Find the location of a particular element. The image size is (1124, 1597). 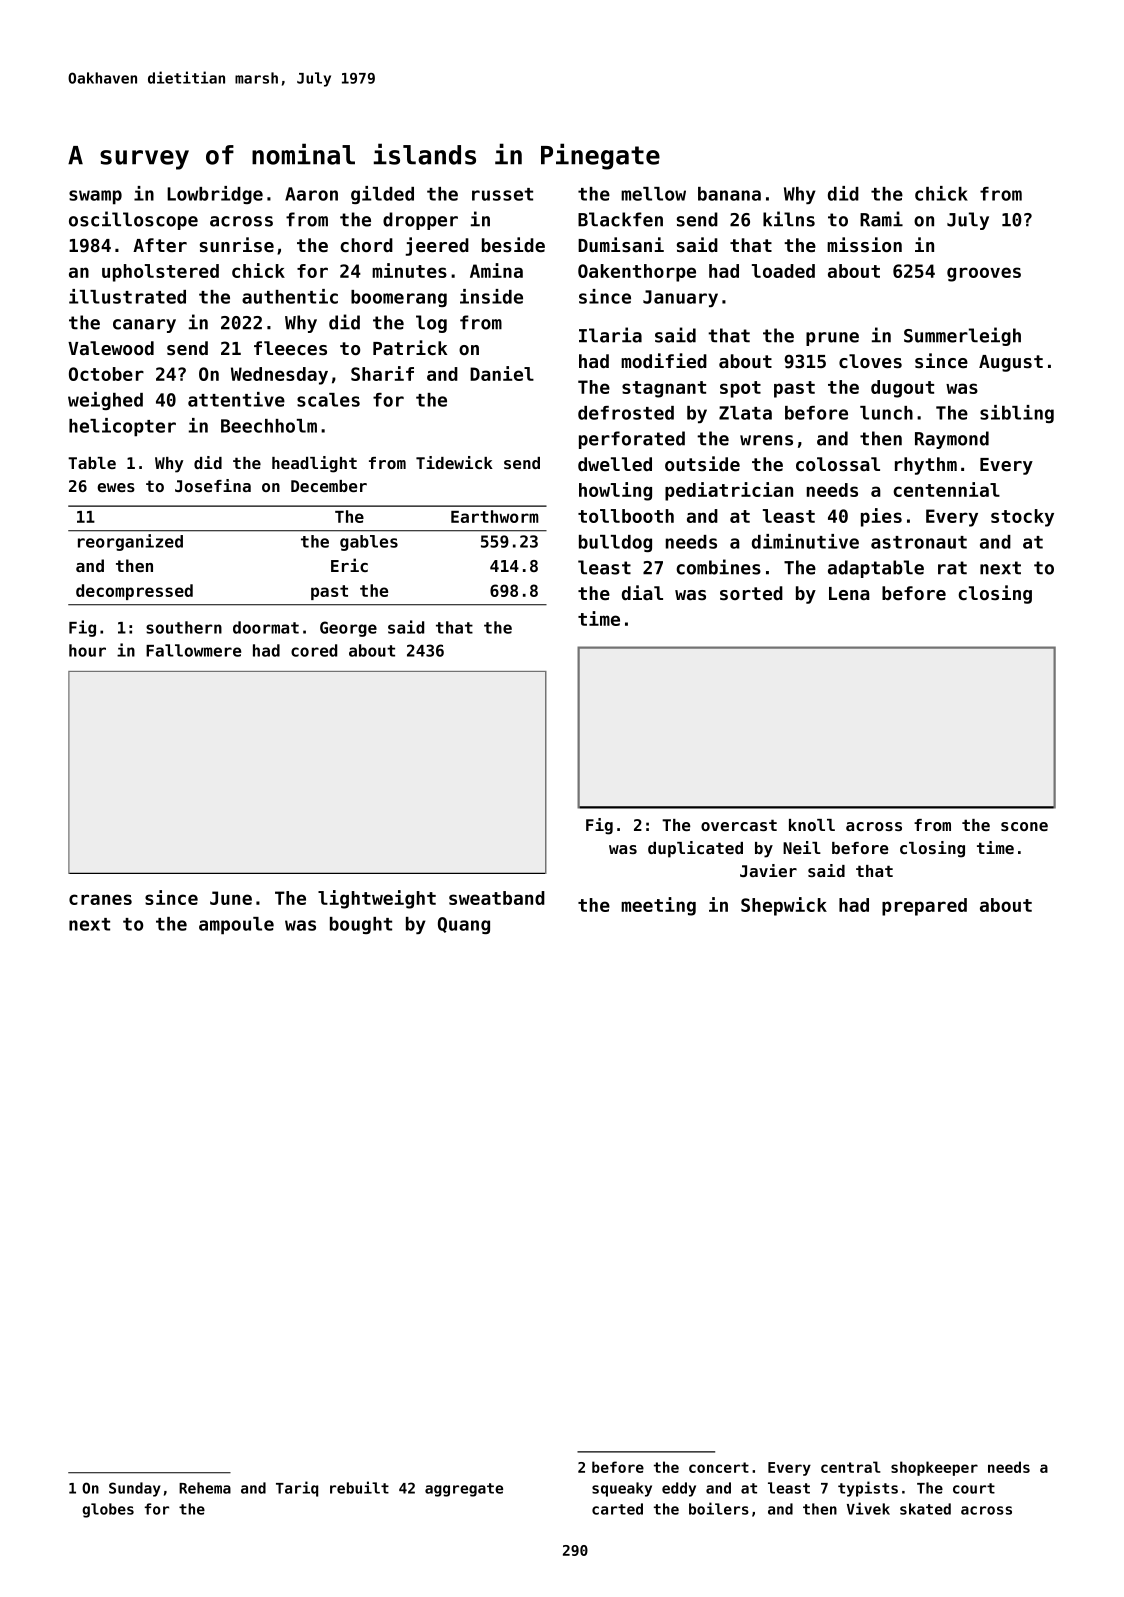

fleeces is located at coordinates (290, 348).
